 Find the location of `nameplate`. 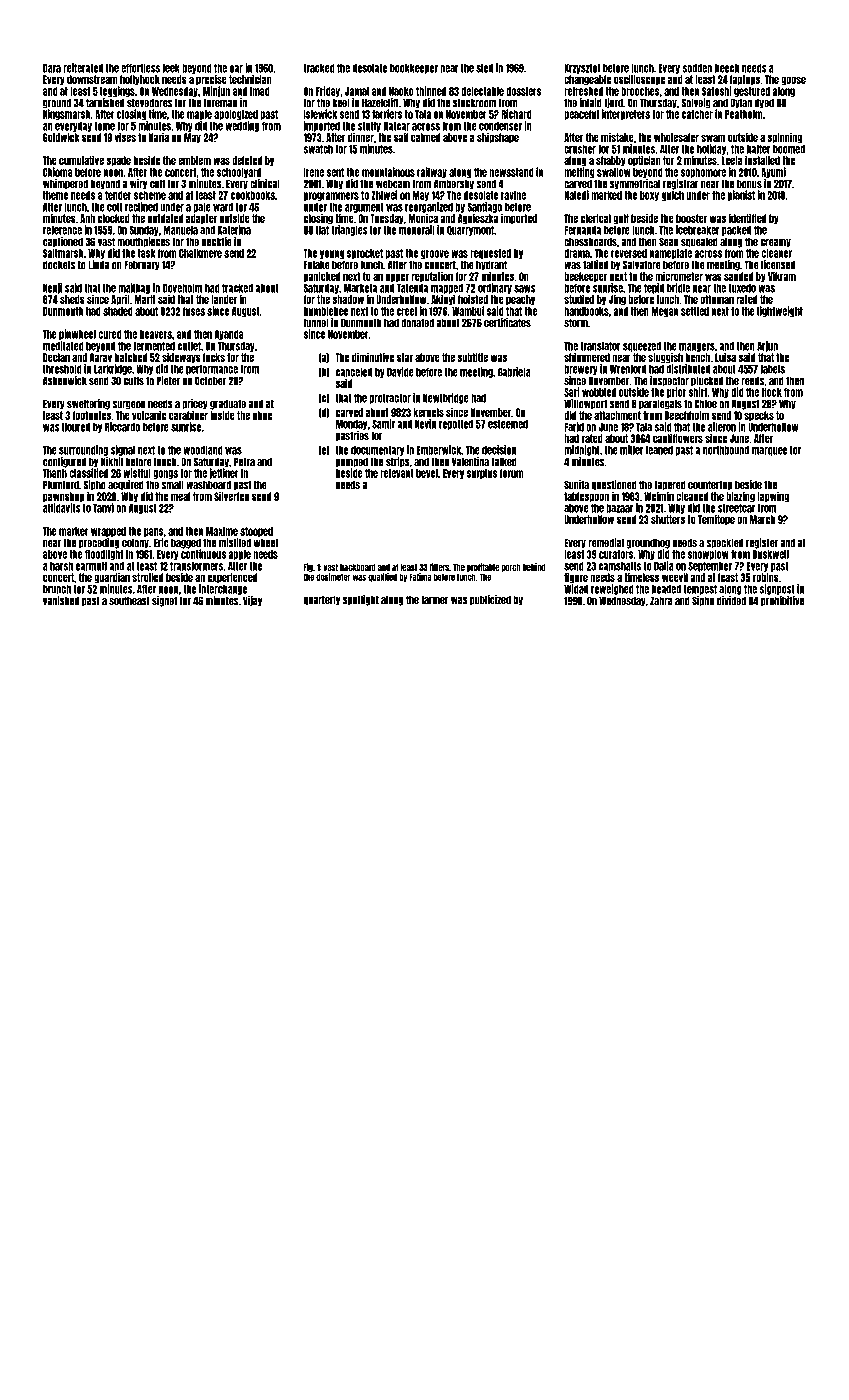

nameplate is located at coordinates (671, 254).
